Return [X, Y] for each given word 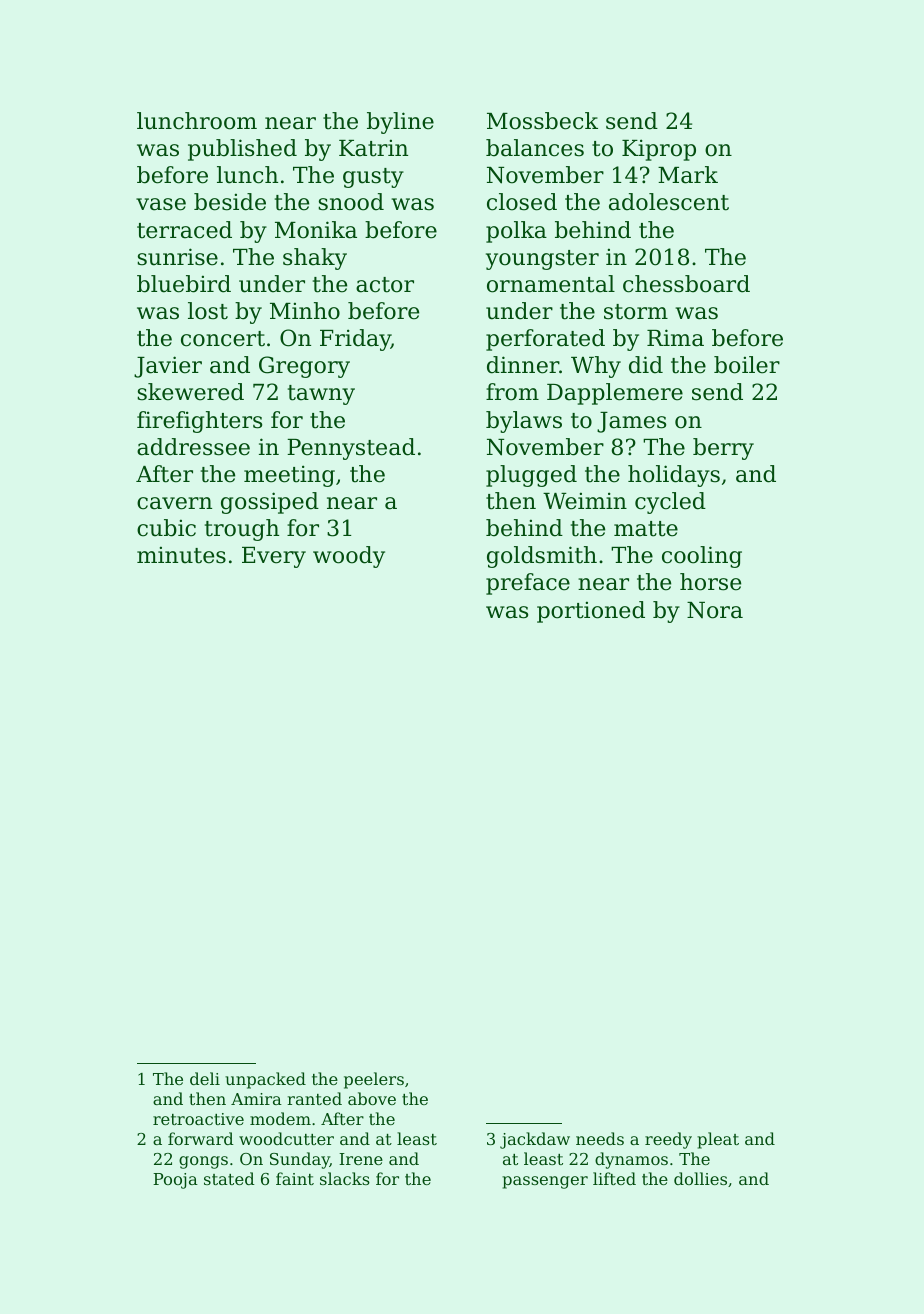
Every [274, 557]
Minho [305, 311]
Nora [715, 610]
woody [349, 557]
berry [723, 449]
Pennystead [351, 449]
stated [229, 1178]
